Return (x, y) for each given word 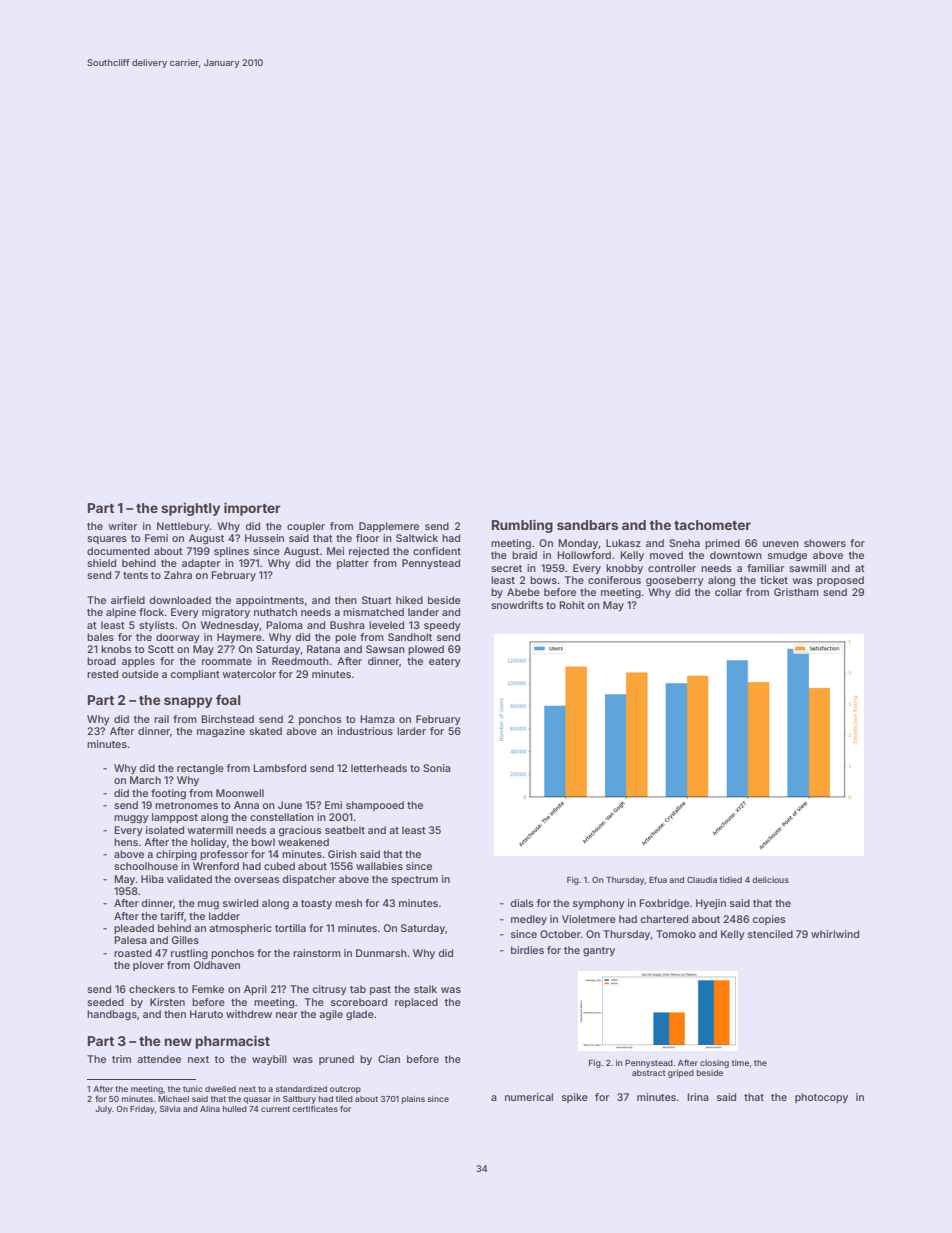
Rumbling (522, 526)
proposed (840, 581)
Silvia (170, 1109)
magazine (221, 732)
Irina (698, 1097)
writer (123, 526)
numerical (529, 1097)
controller (672, 568)
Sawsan (385, 649)
